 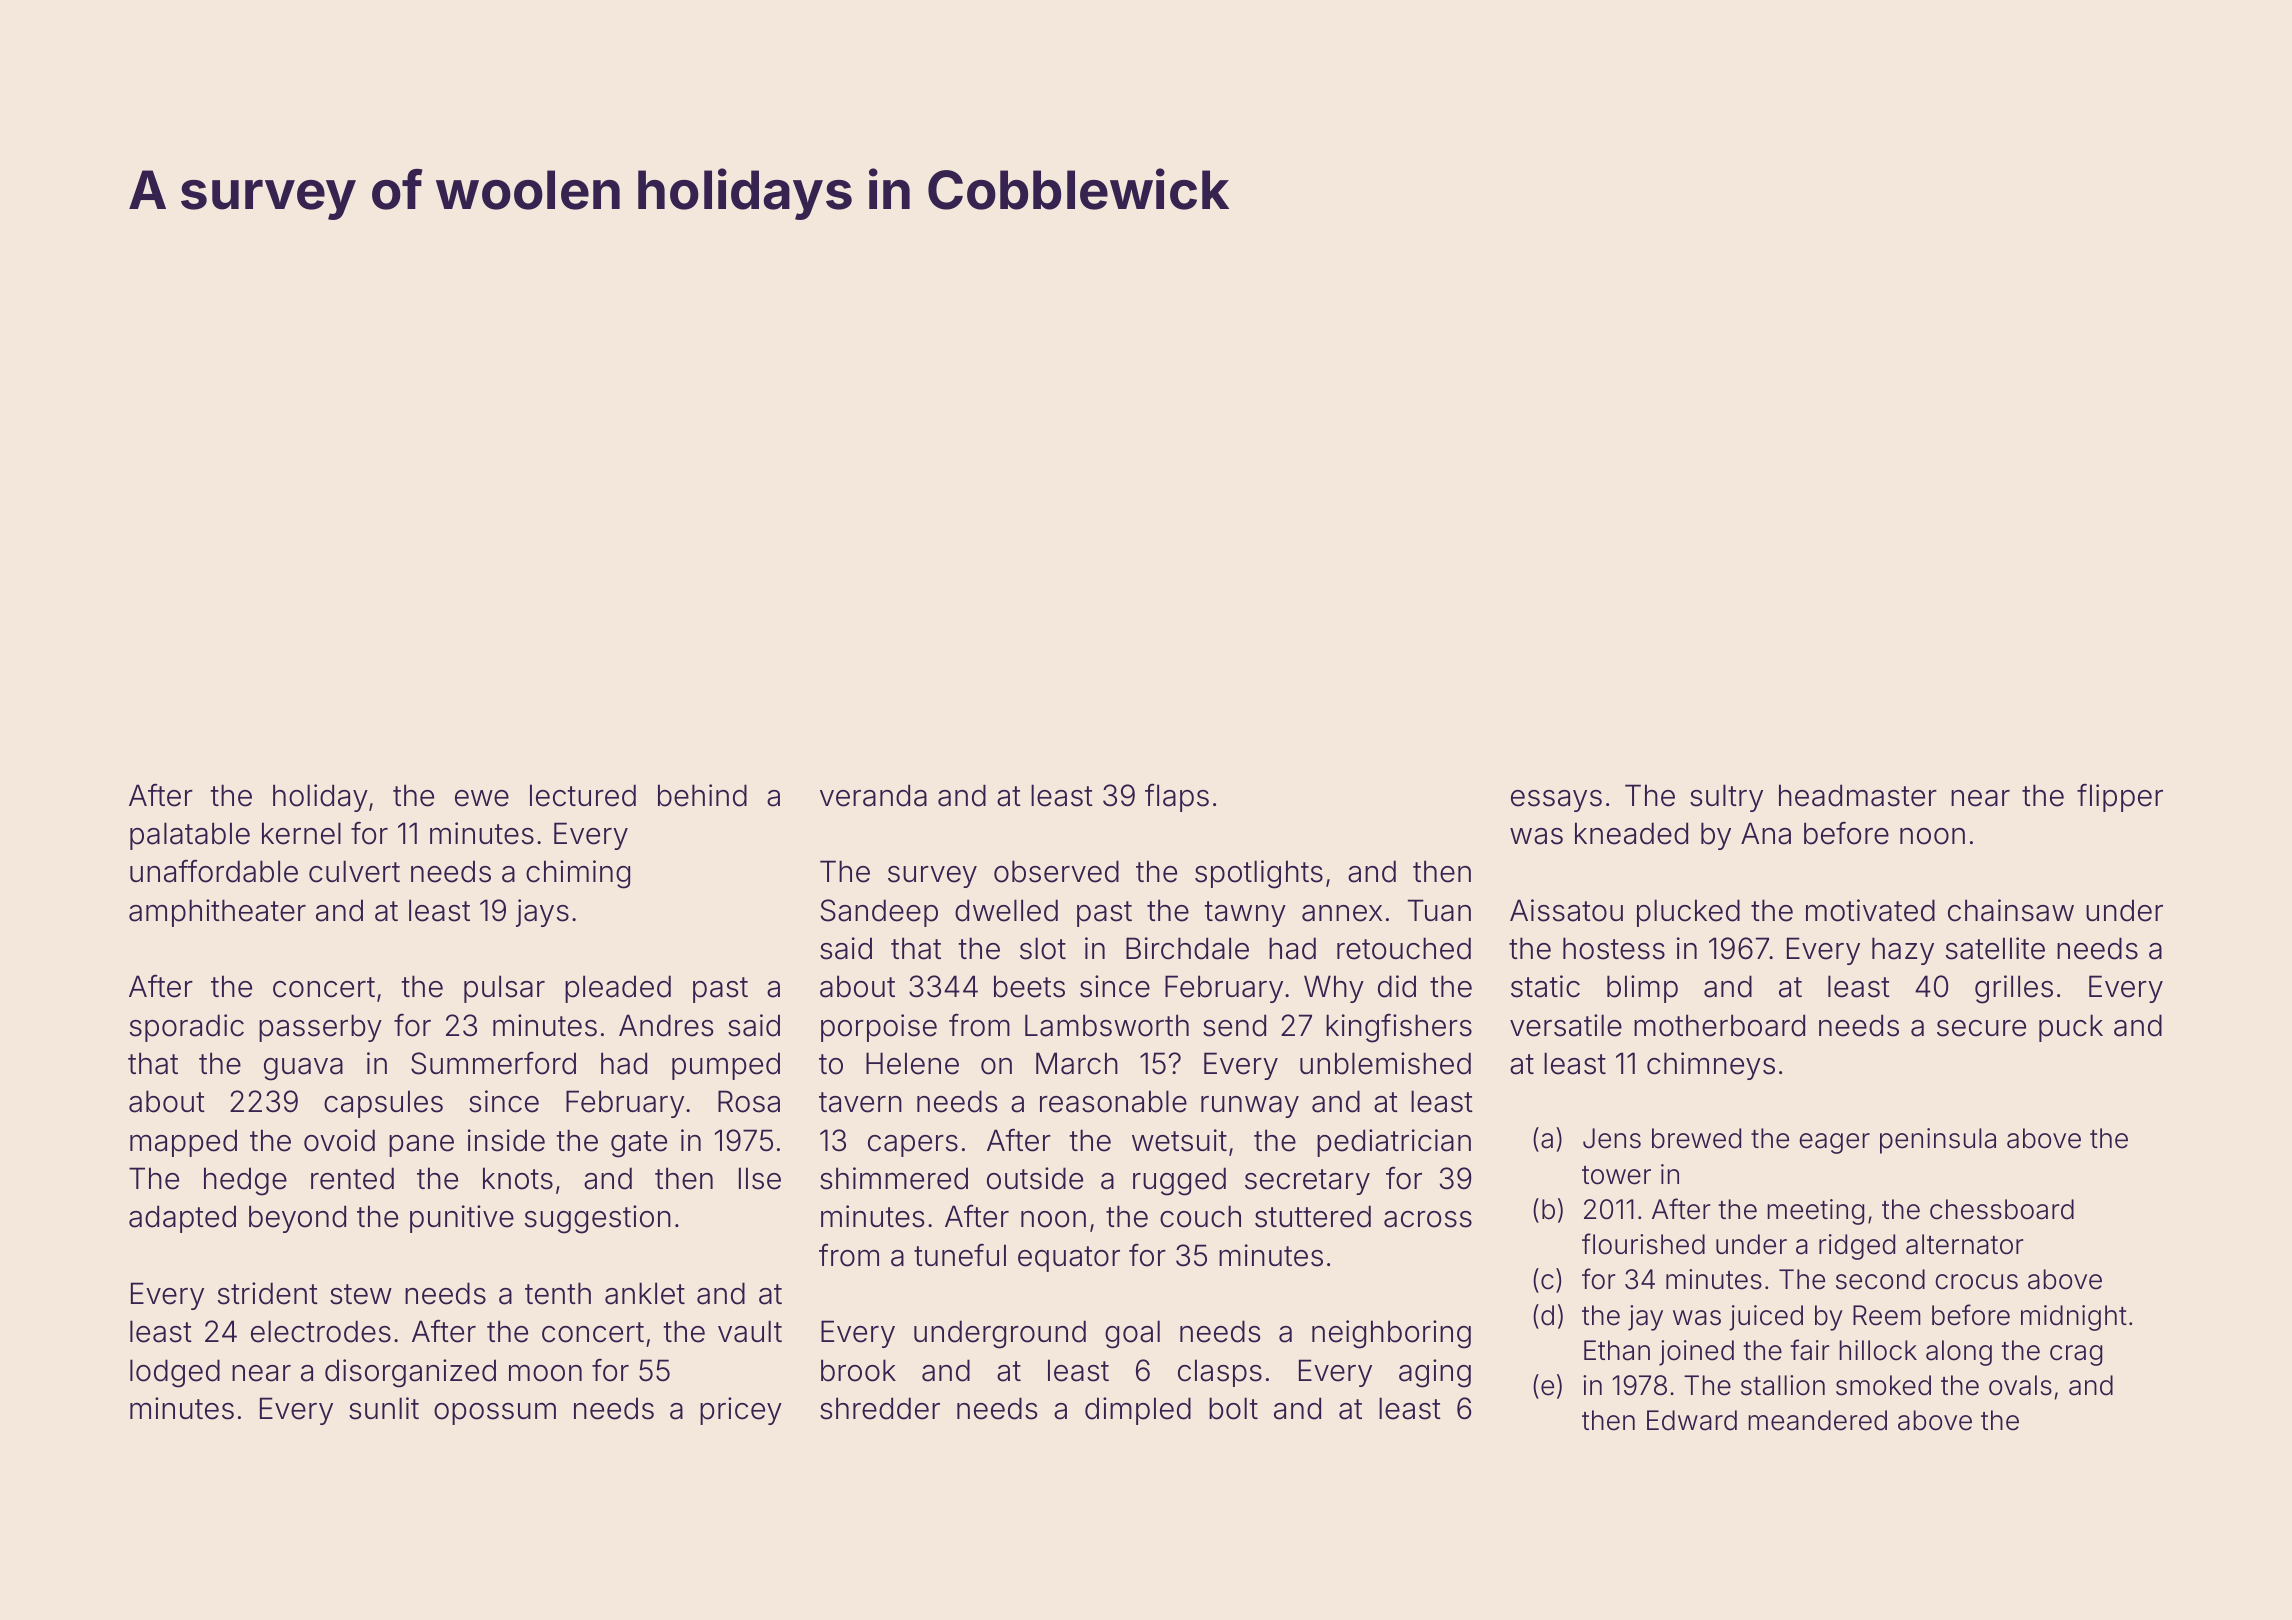 I want to click on kneaded, so click(x=1631, y=833).
